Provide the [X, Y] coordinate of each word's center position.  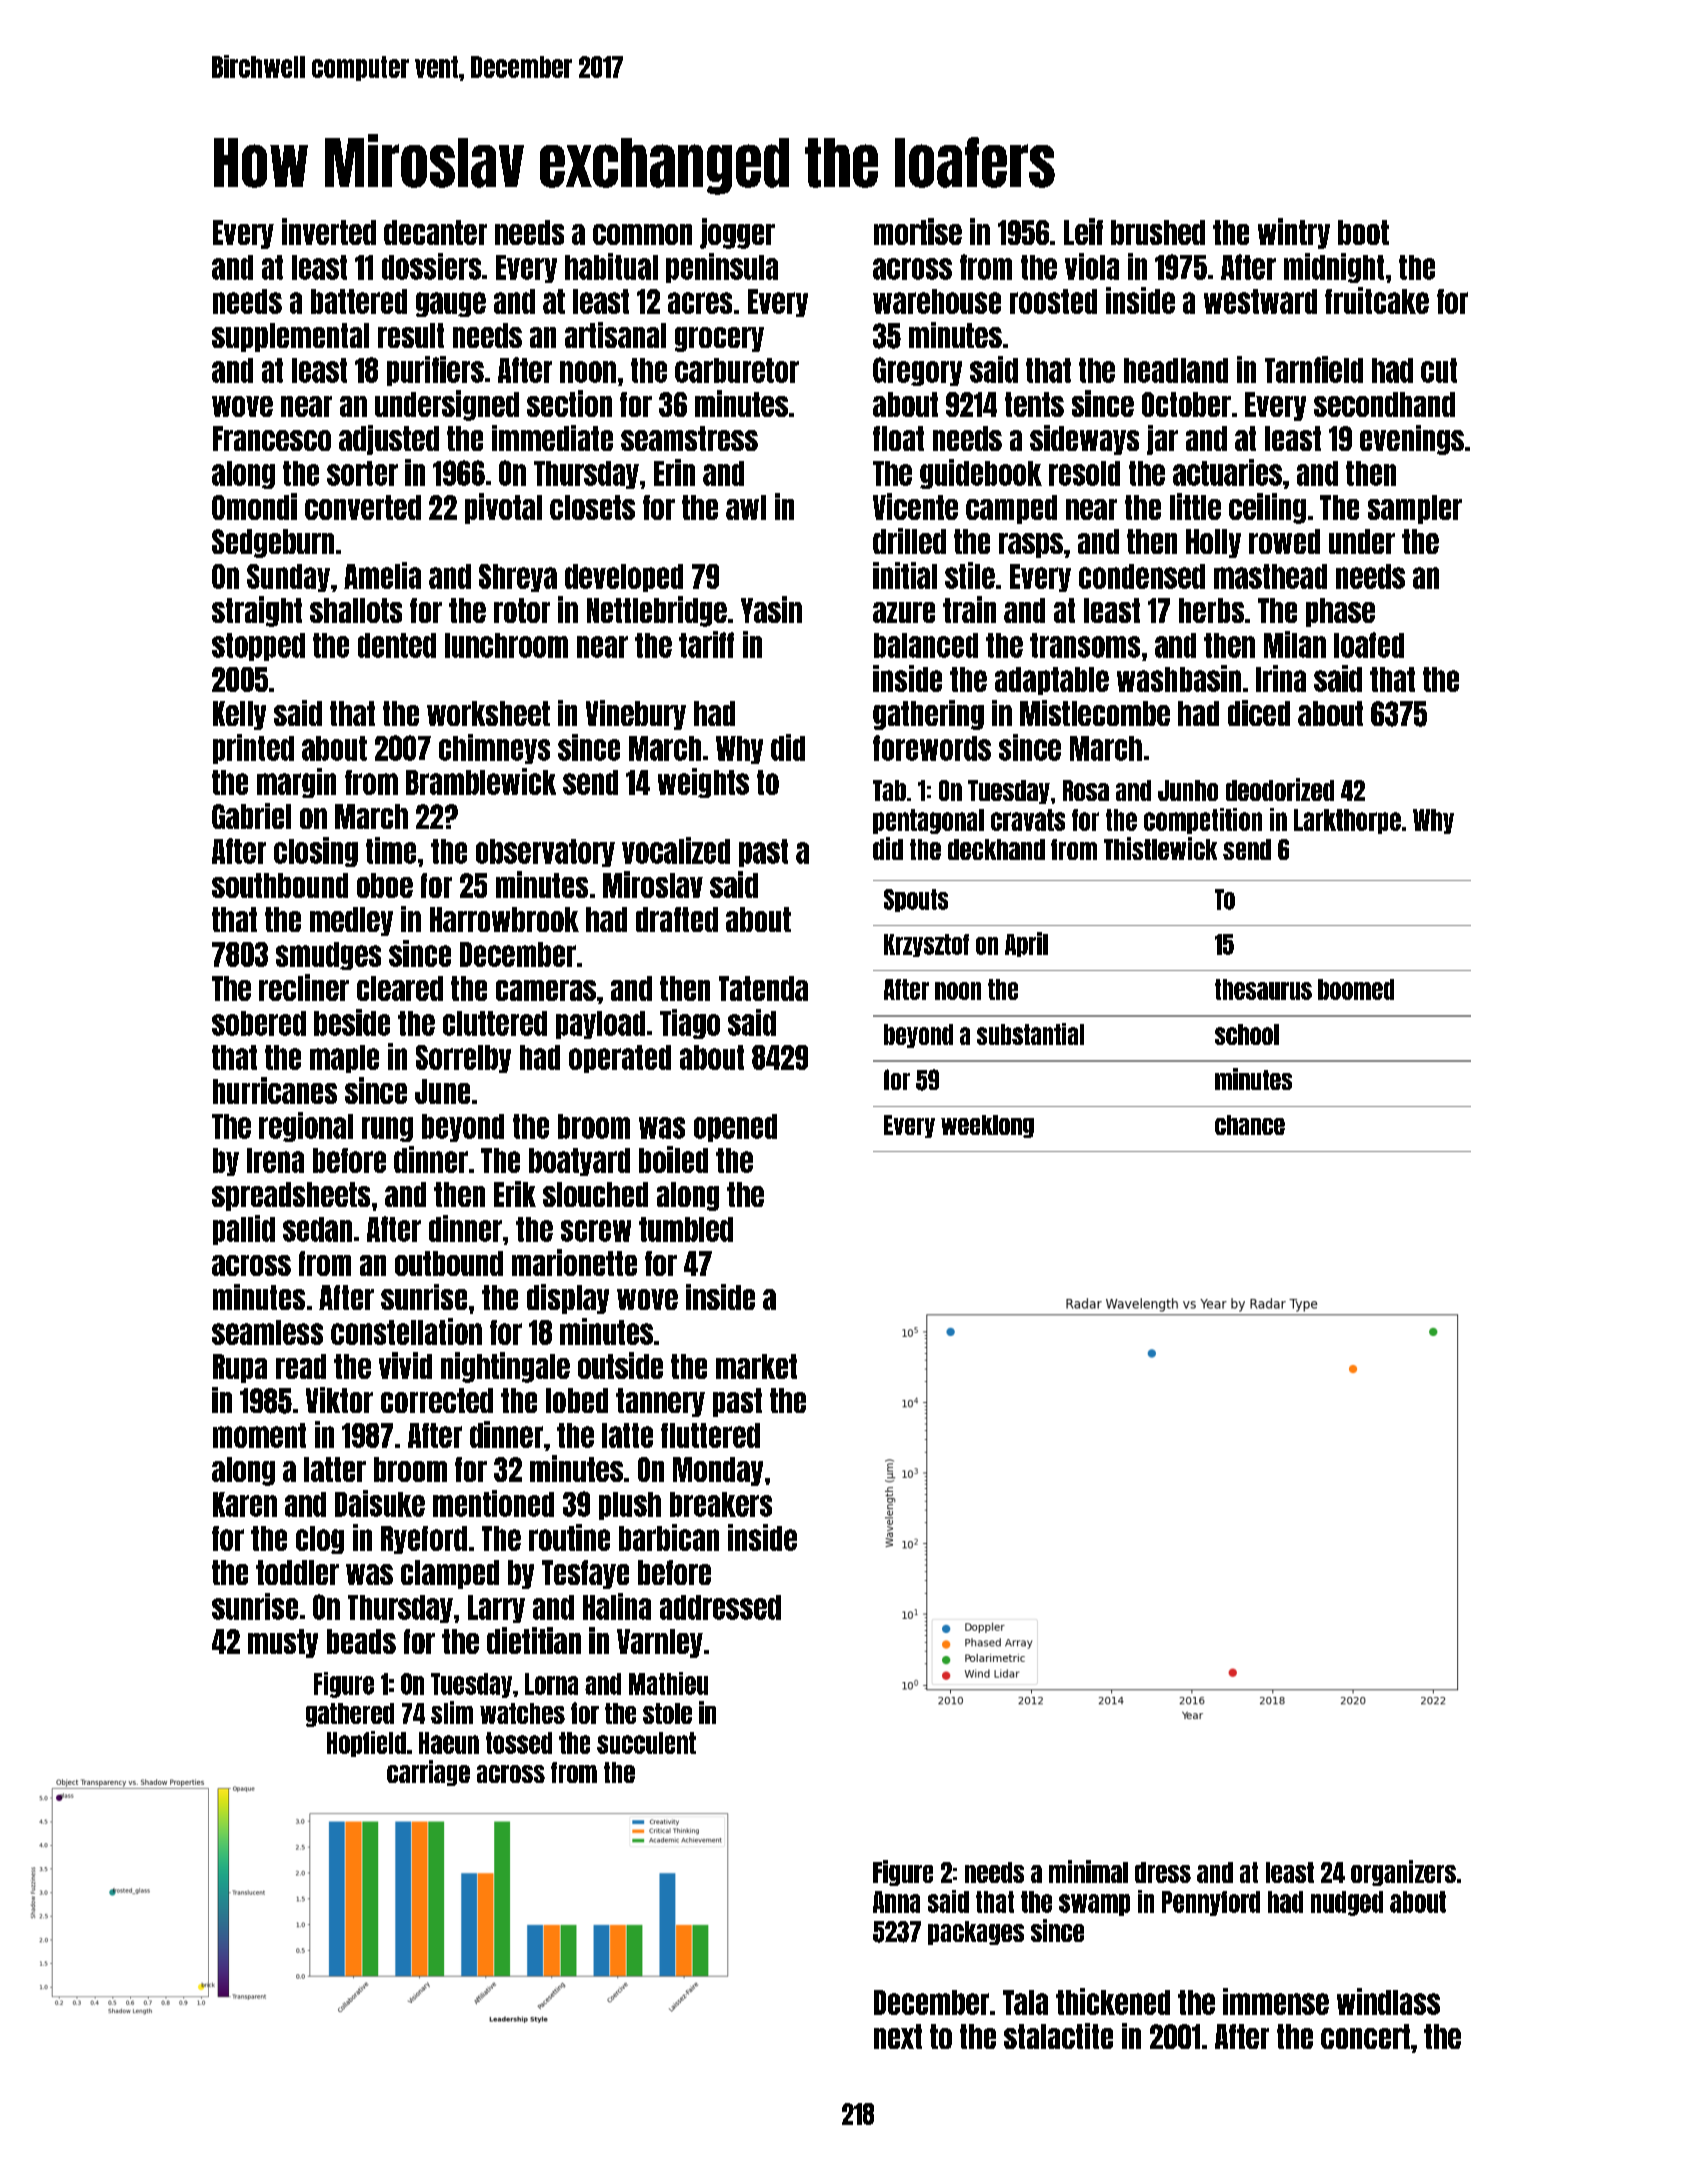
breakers [721, 1504]
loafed [1369, 645]
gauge [451, 304]
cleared [400, 988]
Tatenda [763, 988]
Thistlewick [1160, 848]
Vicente [915, 506]
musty [283, 1643]
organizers [1403, 1873]
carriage [428, 1773]
